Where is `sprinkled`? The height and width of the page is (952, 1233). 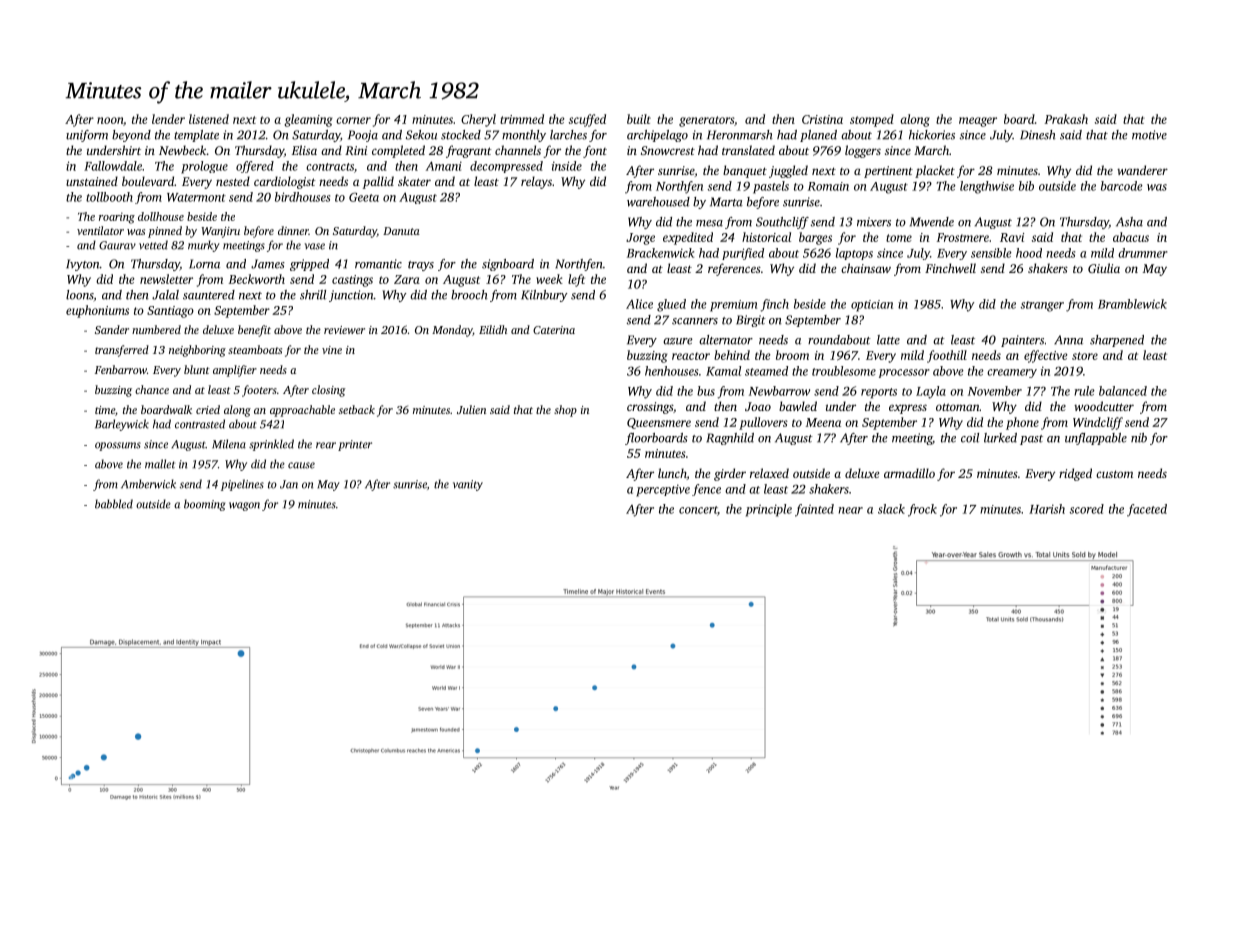 sprinkled is located at coordinates (271, 445).
